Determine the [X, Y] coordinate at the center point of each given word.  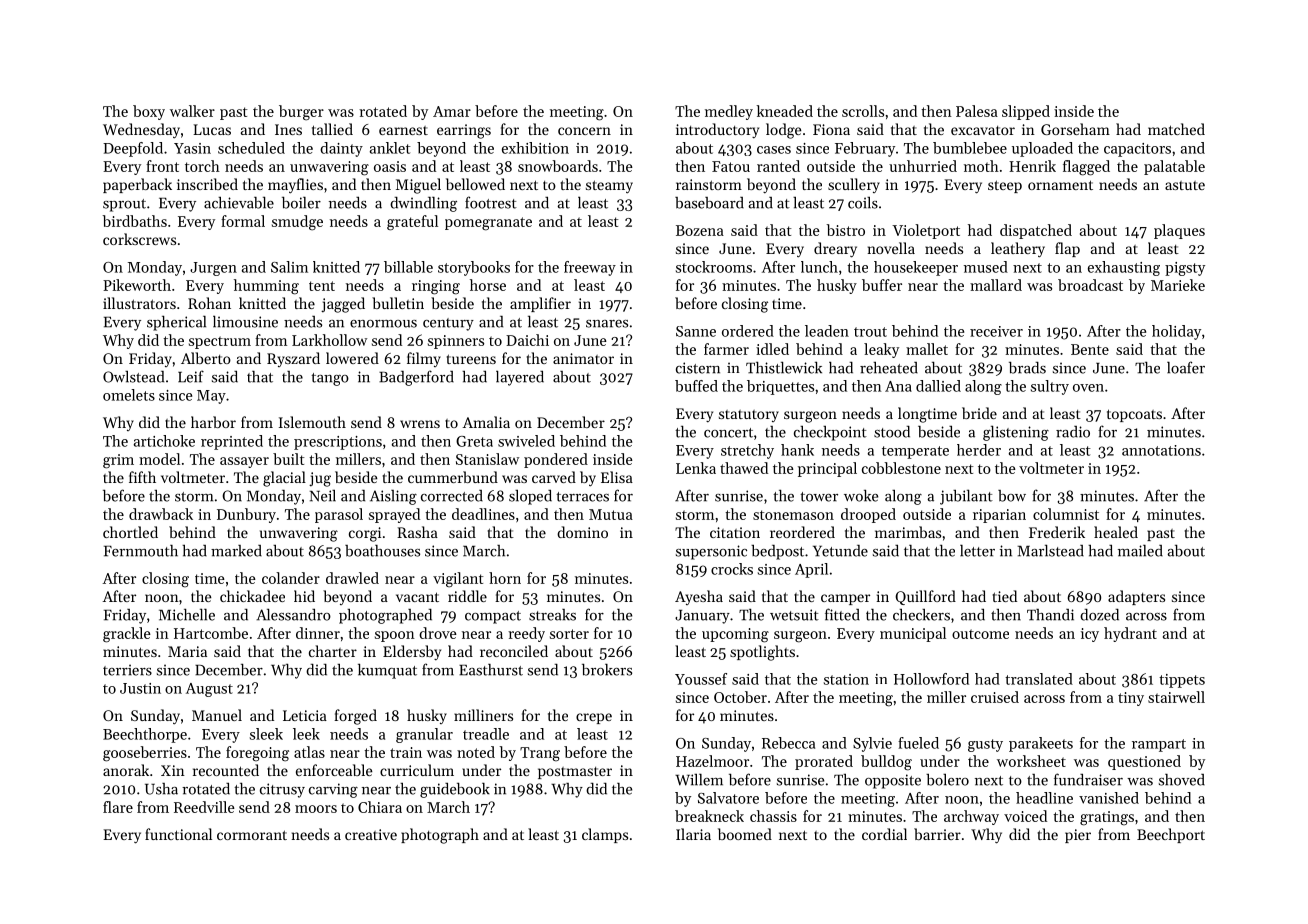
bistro [845, 230]
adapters [1136, 597]
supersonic [711, 552]
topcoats [1134, 415]
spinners [456, 342]
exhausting [1124, 268]
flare [118, 807]
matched [1176, 129]
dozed [1099, 615]
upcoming [735, 635]
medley [729, 112]
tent [322, 286]
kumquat [387, 671]
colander [291, 578]
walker [192, 111]
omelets [129, 395]
